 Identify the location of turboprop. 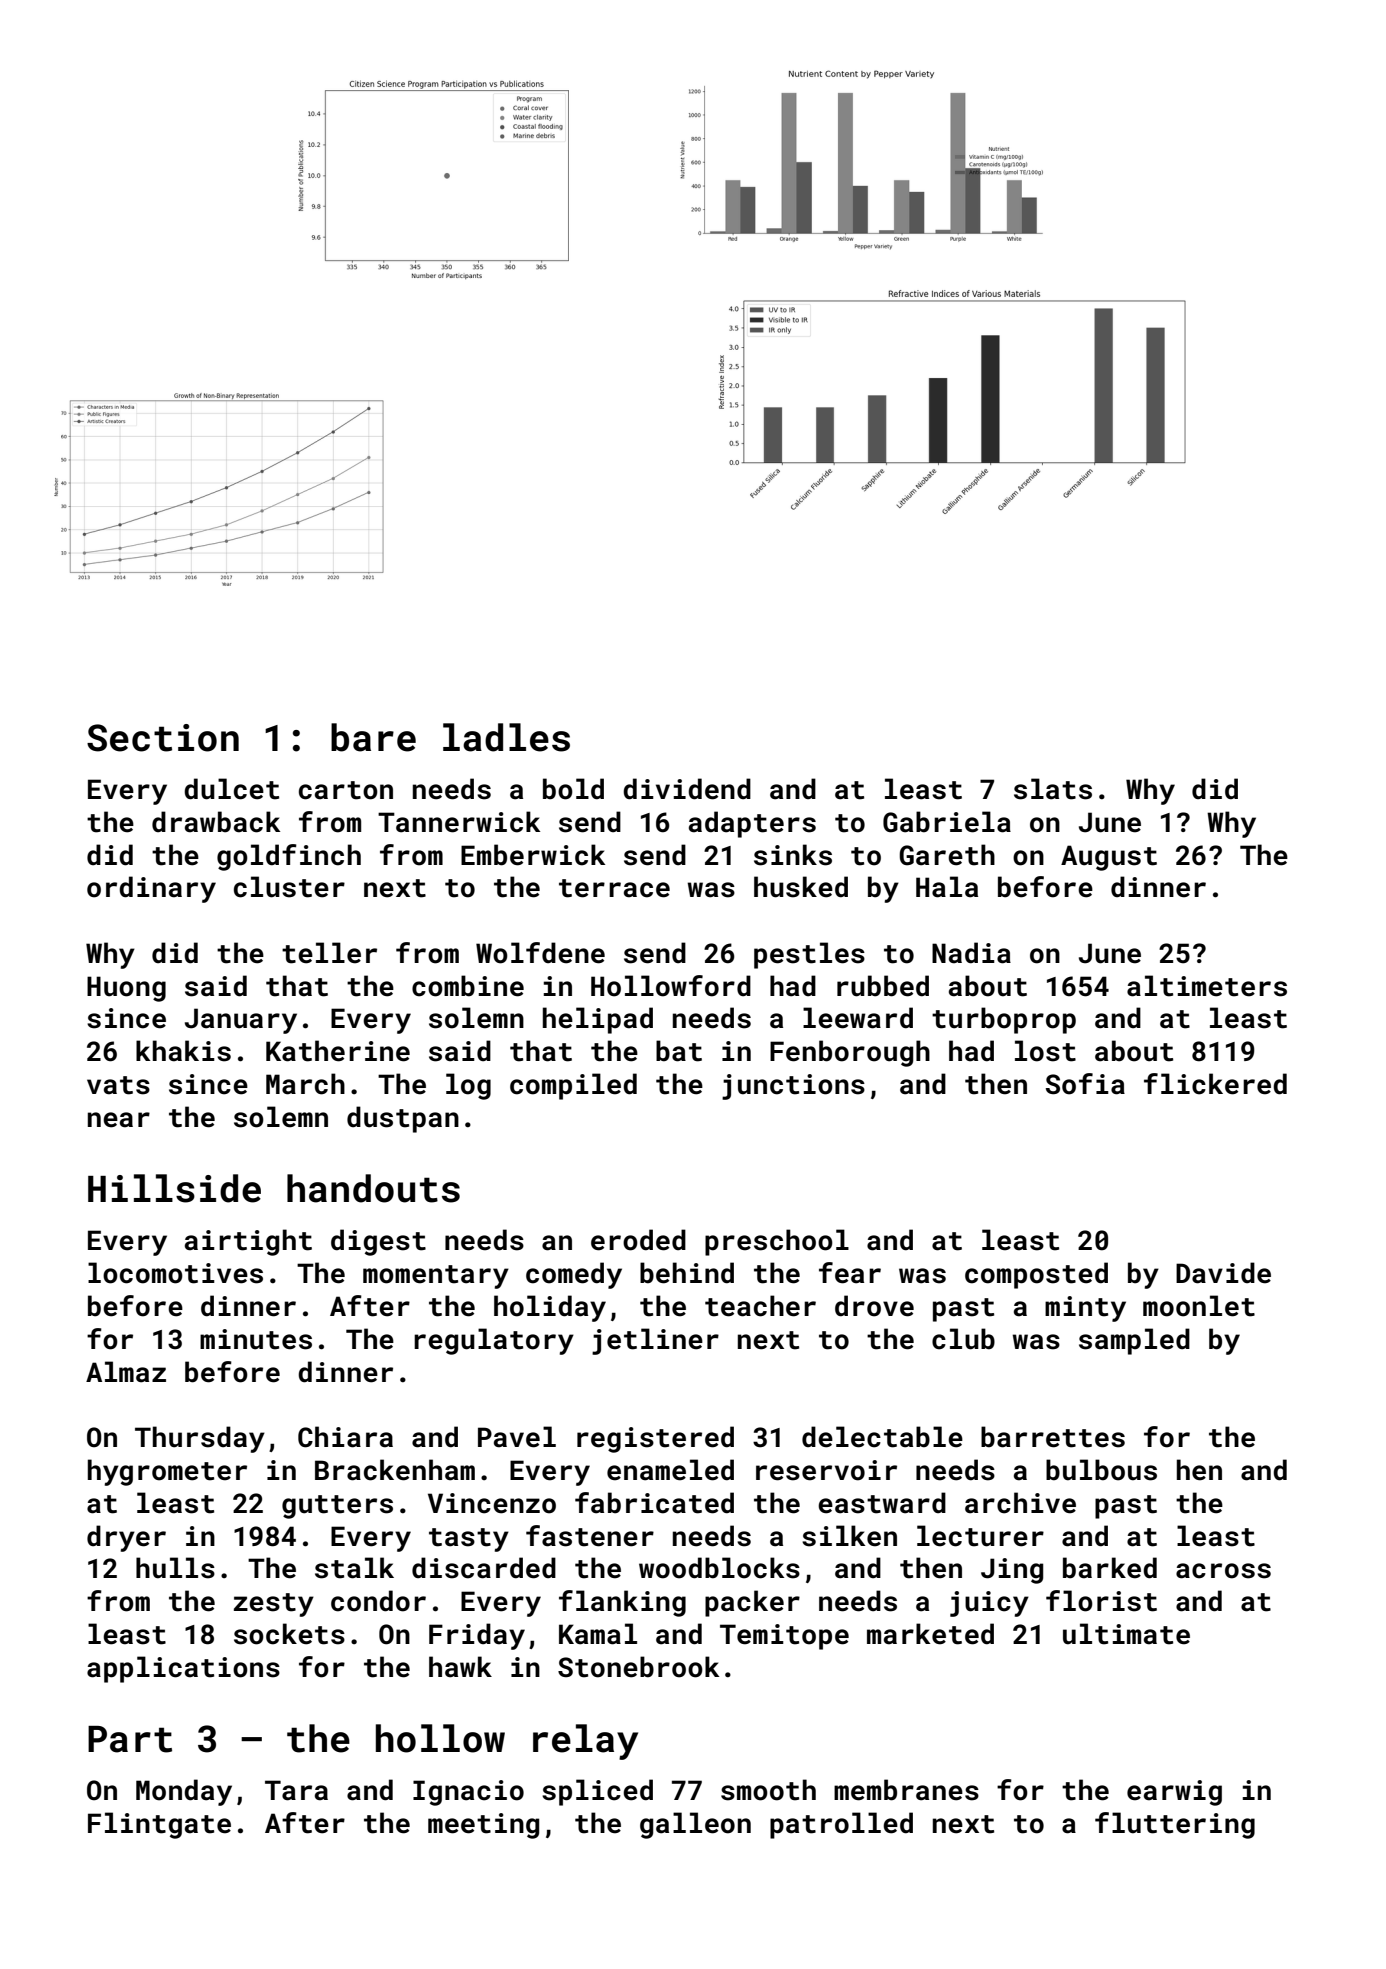
(1004, 1020).
